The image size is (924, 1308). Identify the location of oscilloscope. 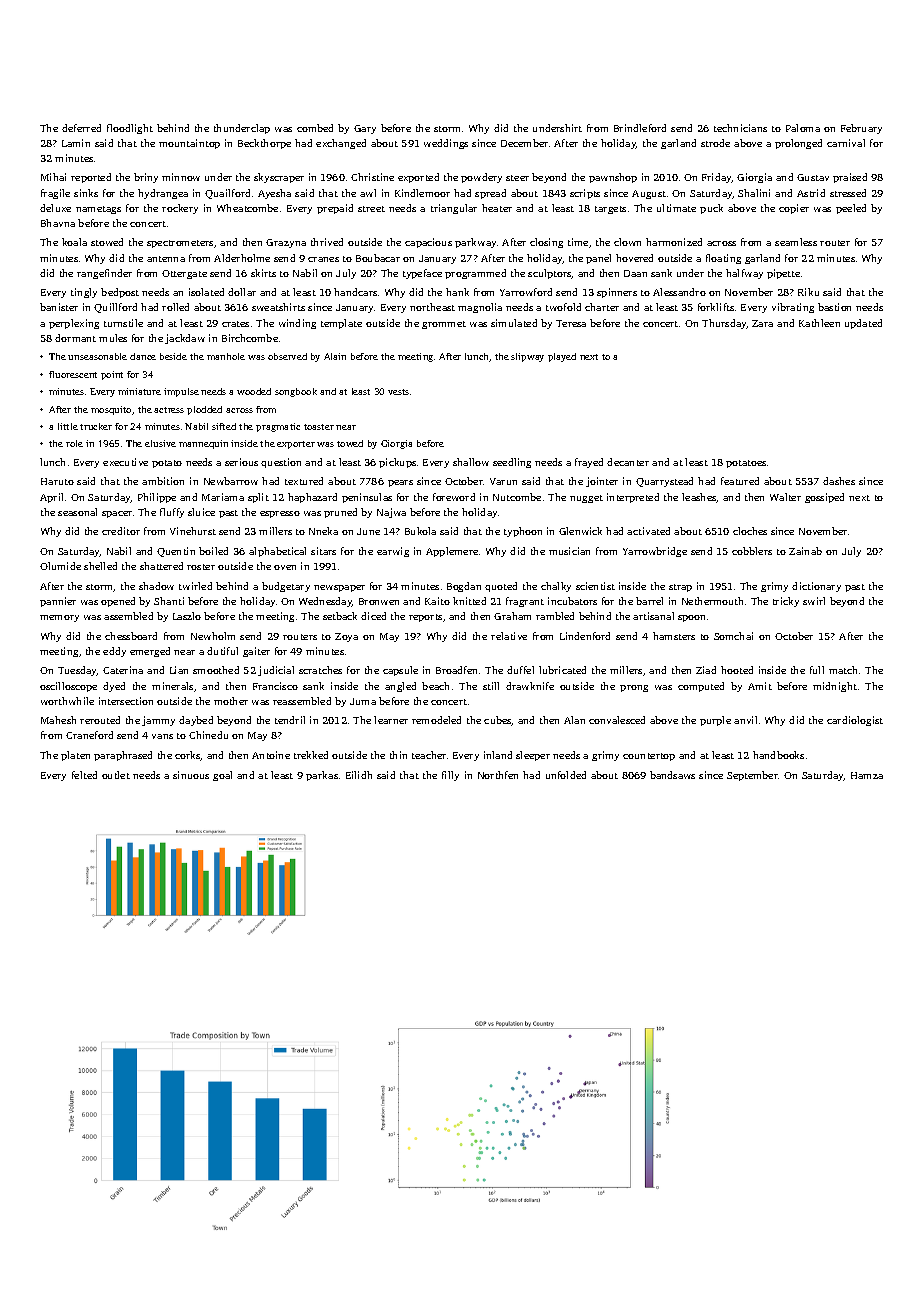
(68, 687).
